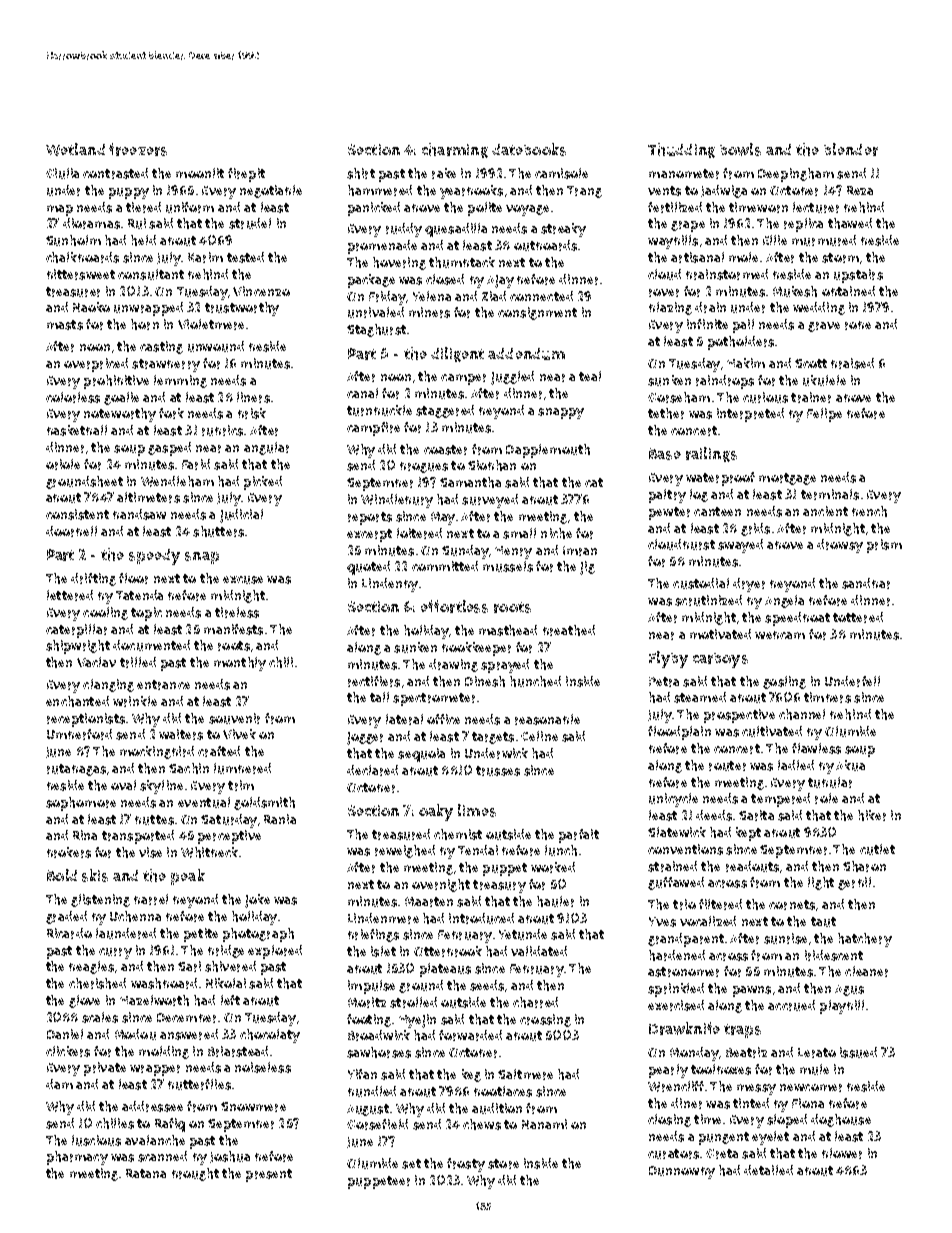  Describe the element at coordinates (860, 190) in the page. I see `Reza` at that location.
